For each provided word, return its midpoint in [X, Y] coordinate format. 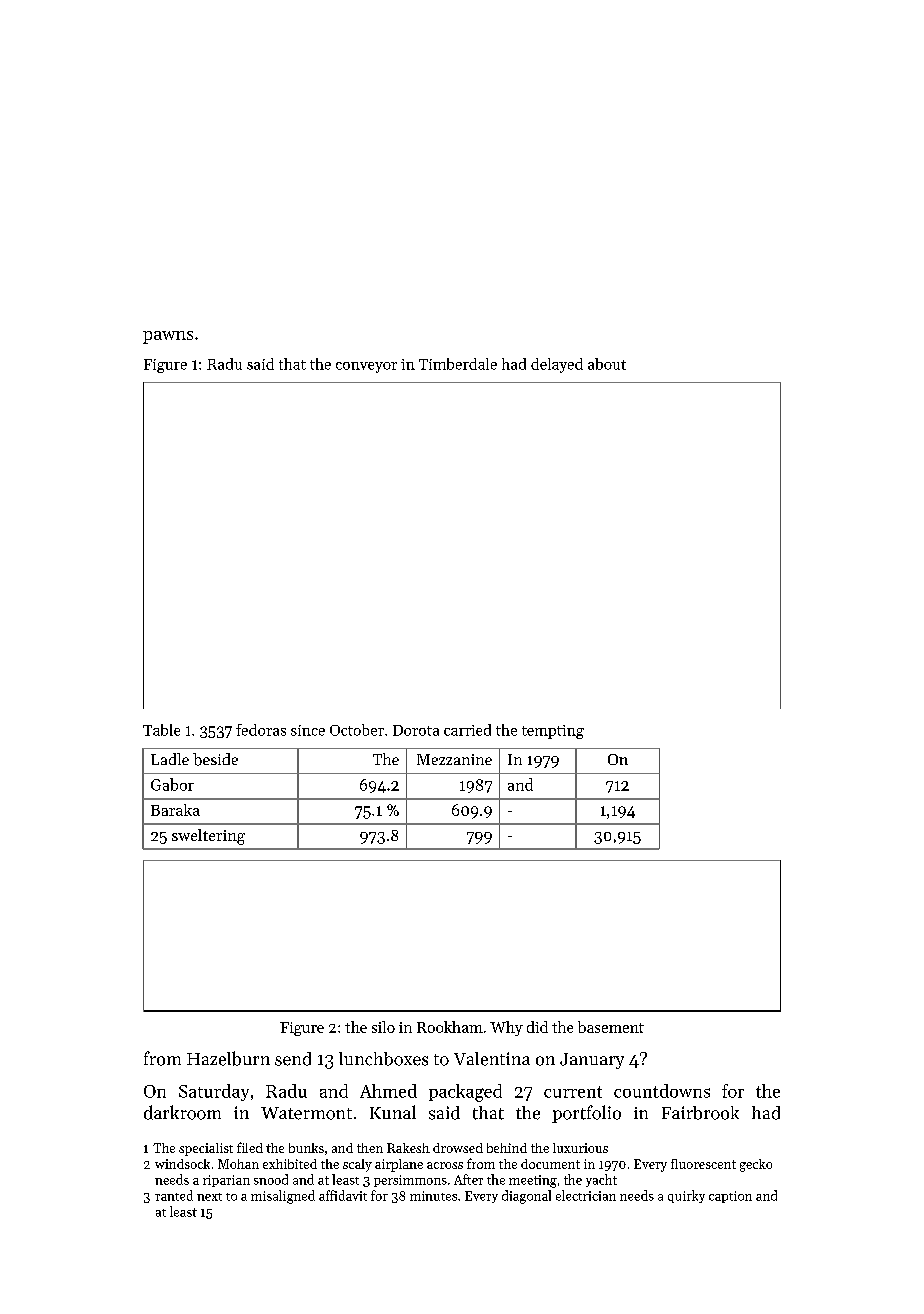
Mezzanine [454, 759]
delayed [557, 365]
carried [467, 730]
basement [611, 1027]
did [537, 1027]
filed [250, 1147]
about [607, 364]
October [357, 730]
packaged [465, 1093]
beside [215, 759]
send [293, 1059]
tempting [553, 732]
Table [161, 730]
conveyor [366, 367]
